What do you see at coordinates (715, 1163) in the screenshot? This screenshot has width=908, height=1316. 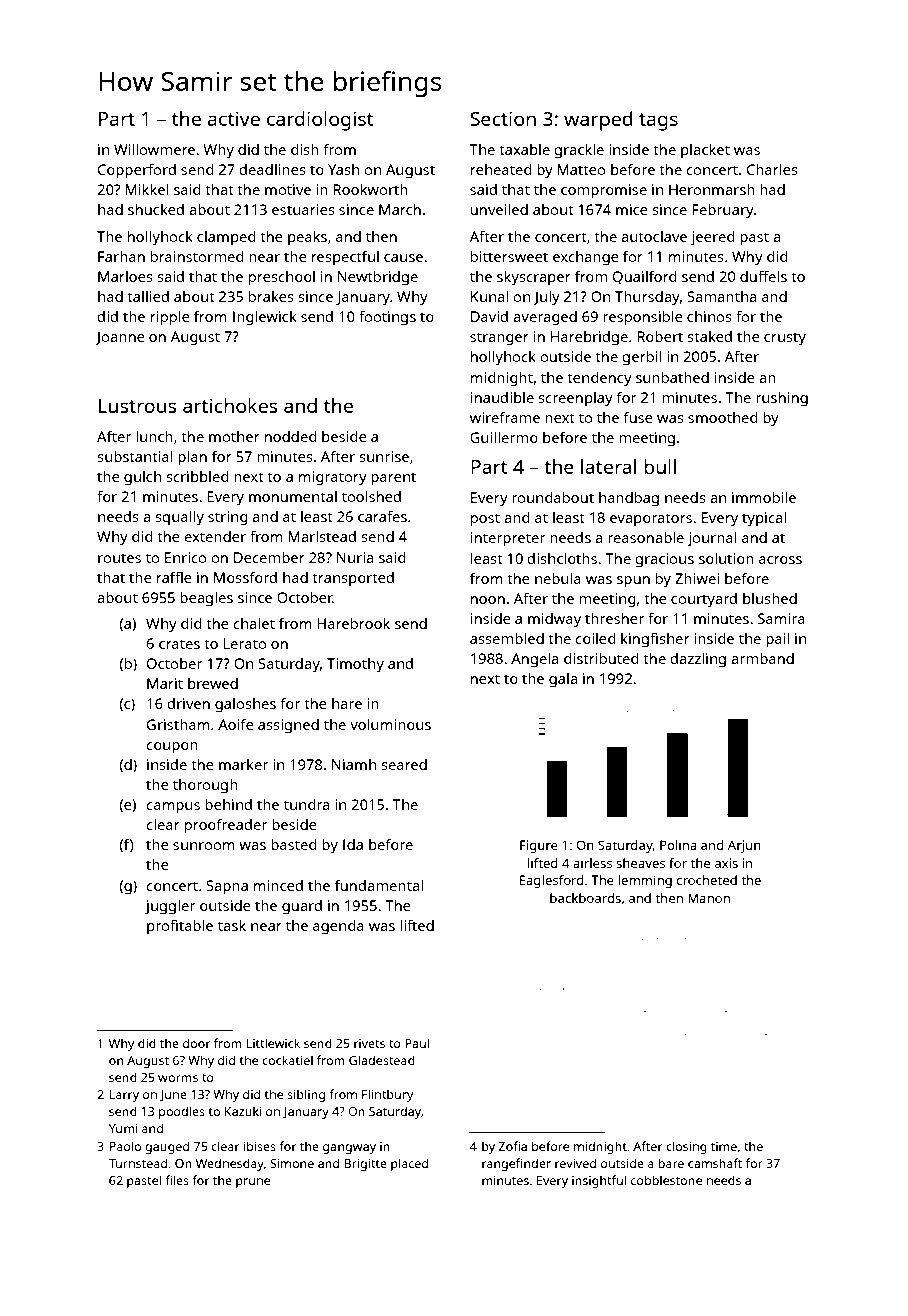 I see `camshaft` at bounding box center [715, 1163].
